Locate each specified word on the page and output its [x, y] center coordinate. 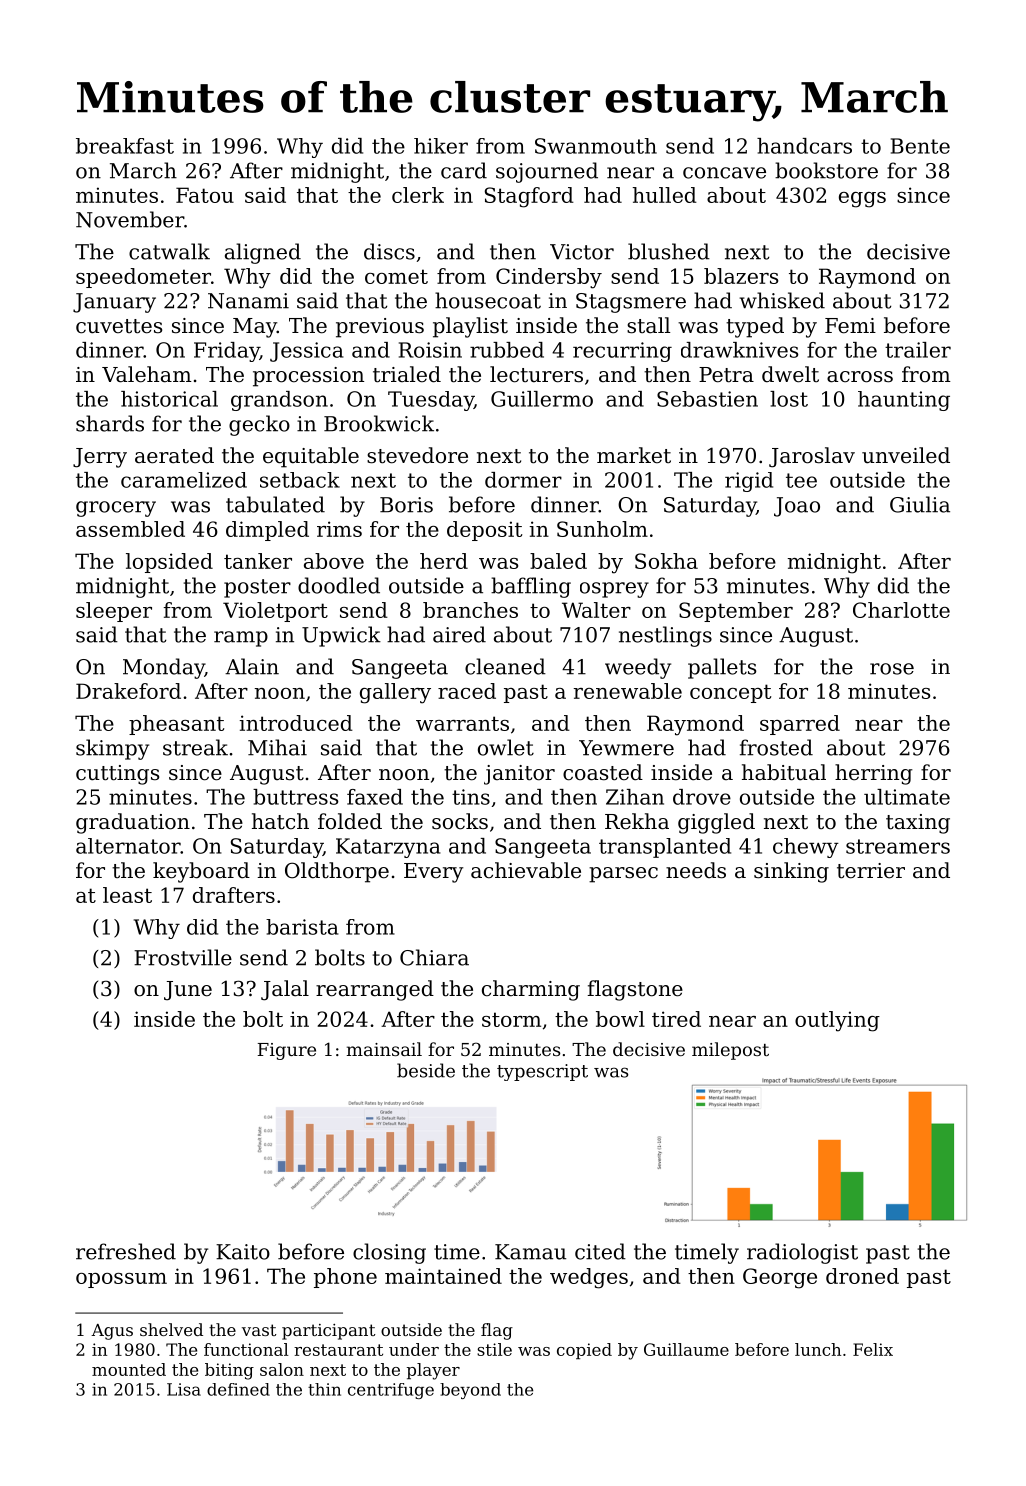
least [127, 895]
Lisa [184, 1389]
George [780, 1278]
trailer [918, 350]
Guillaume [686, 1349]
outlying [837, 1021]
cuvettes [119, 326]
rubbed [507, 350]
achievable [526, 870]
